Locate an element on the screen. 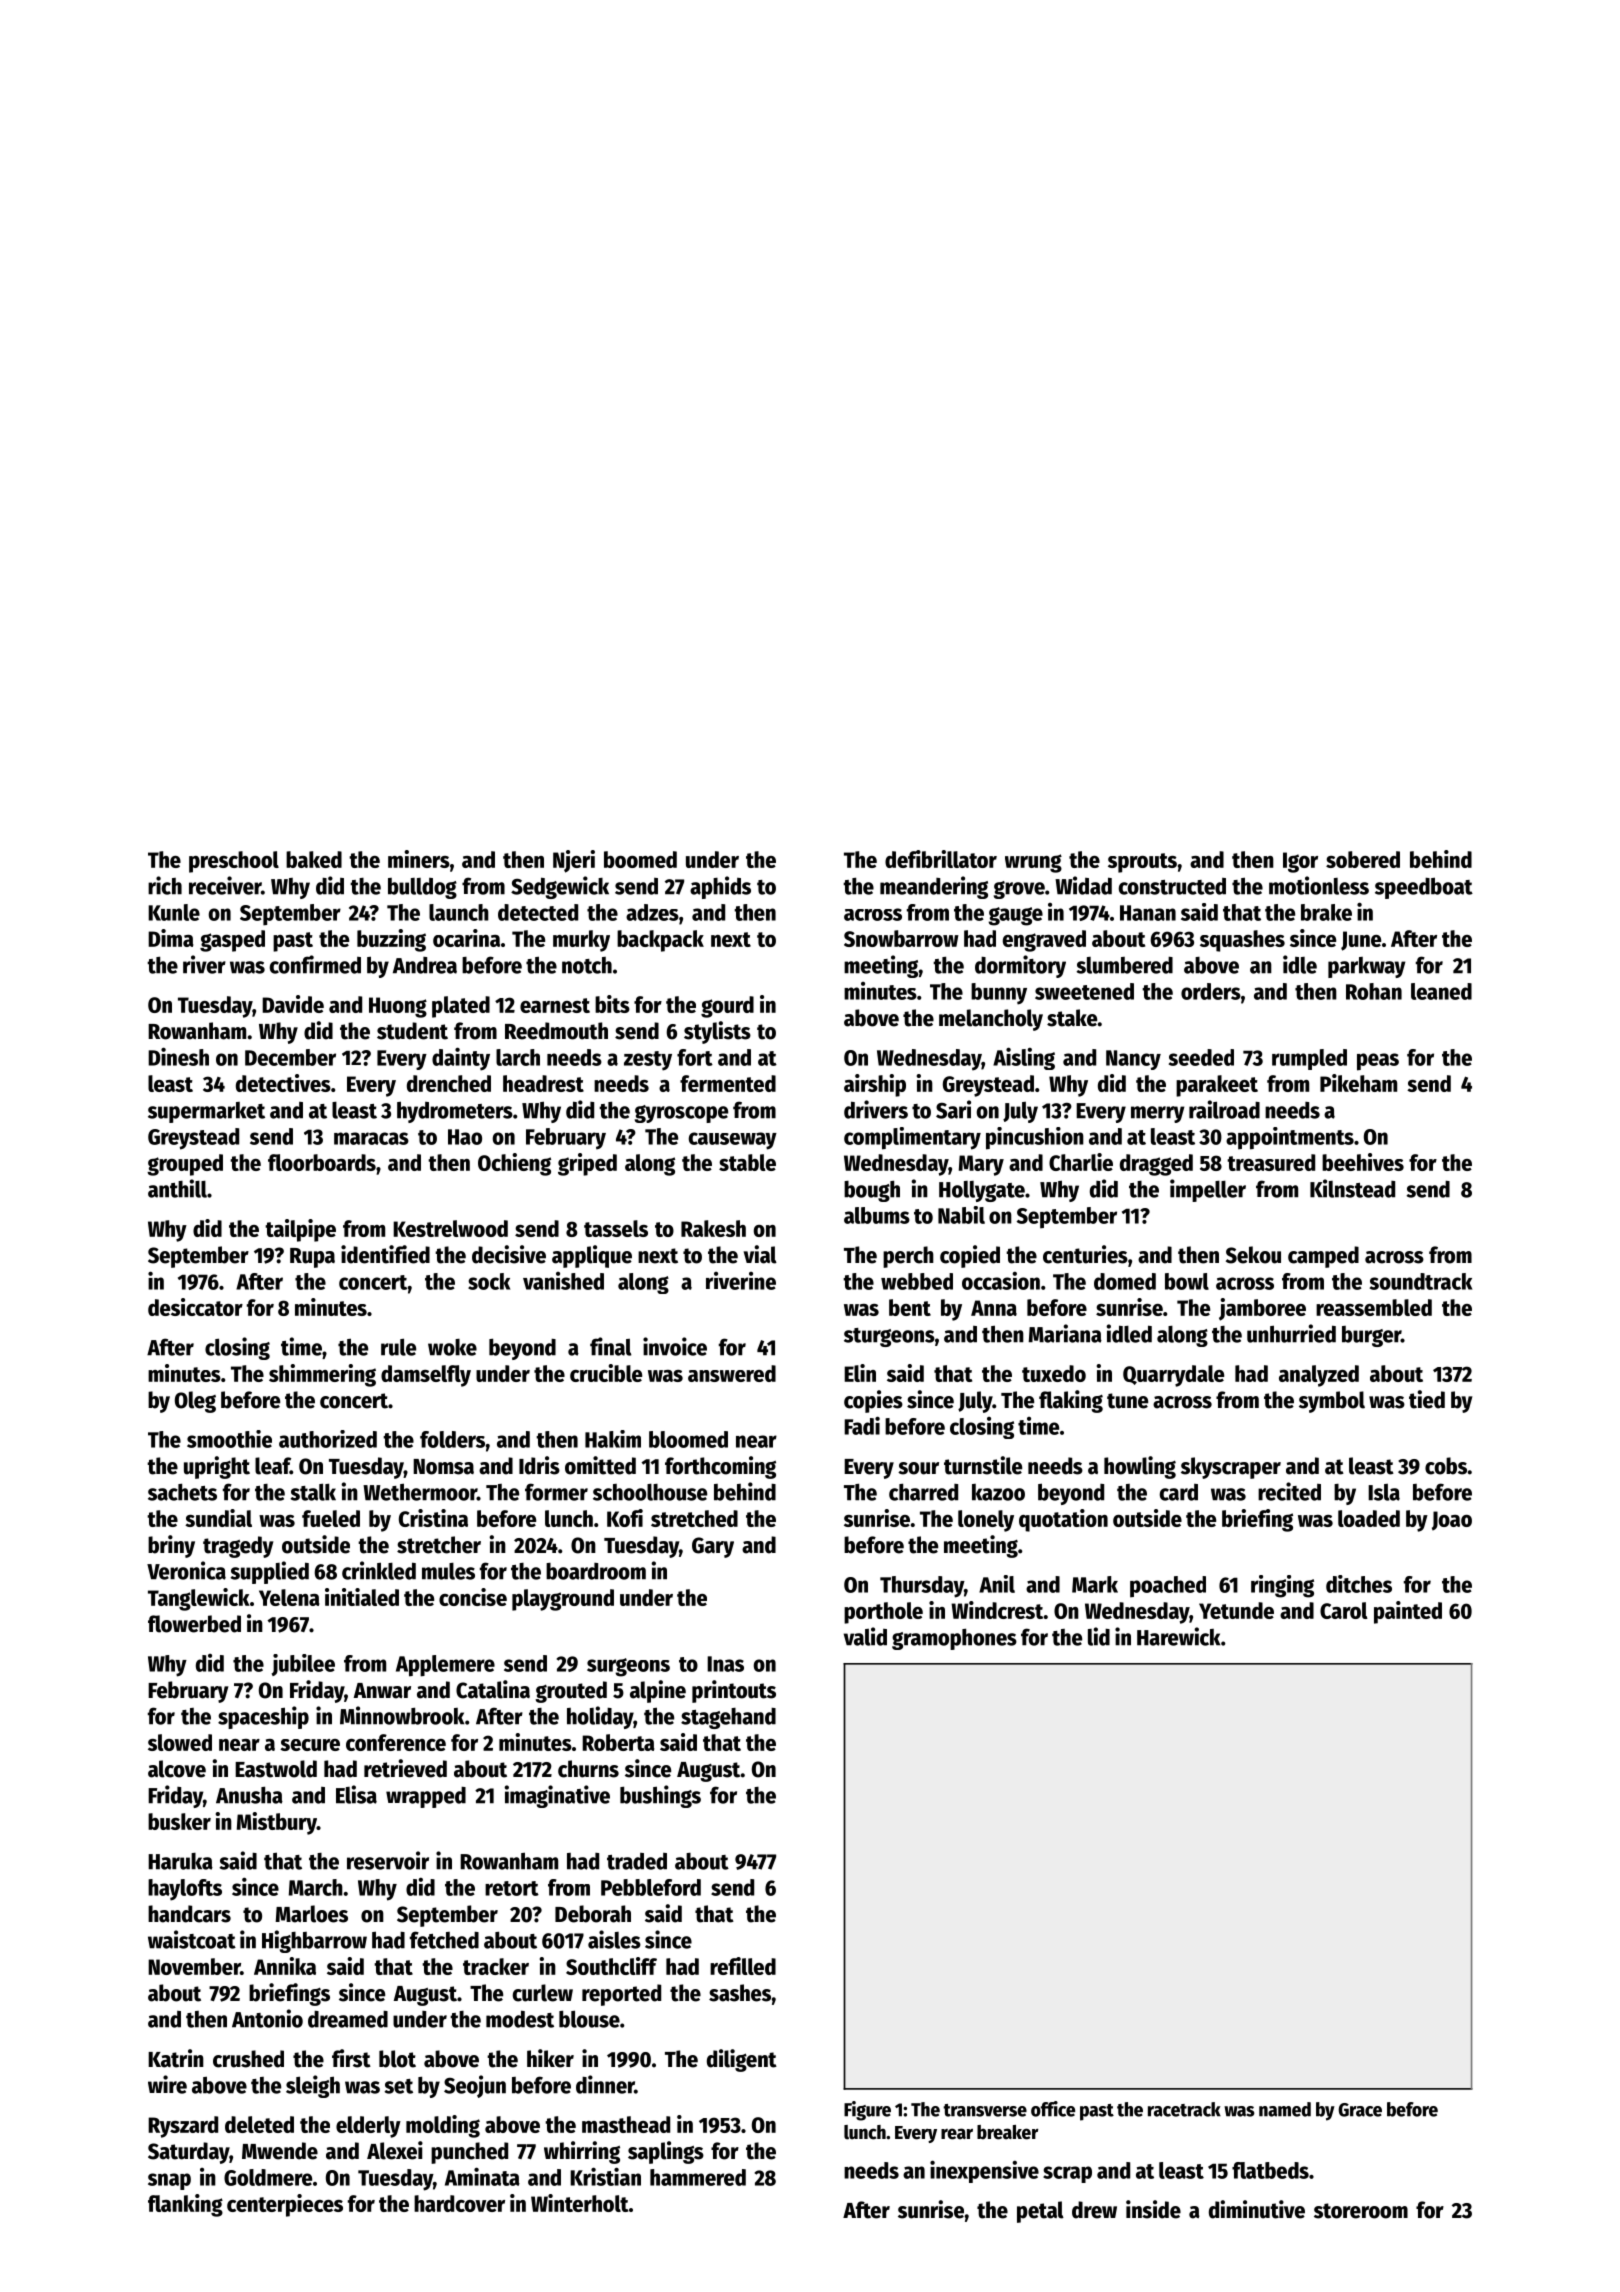  petal is located at coordinates (1040, 2212).
